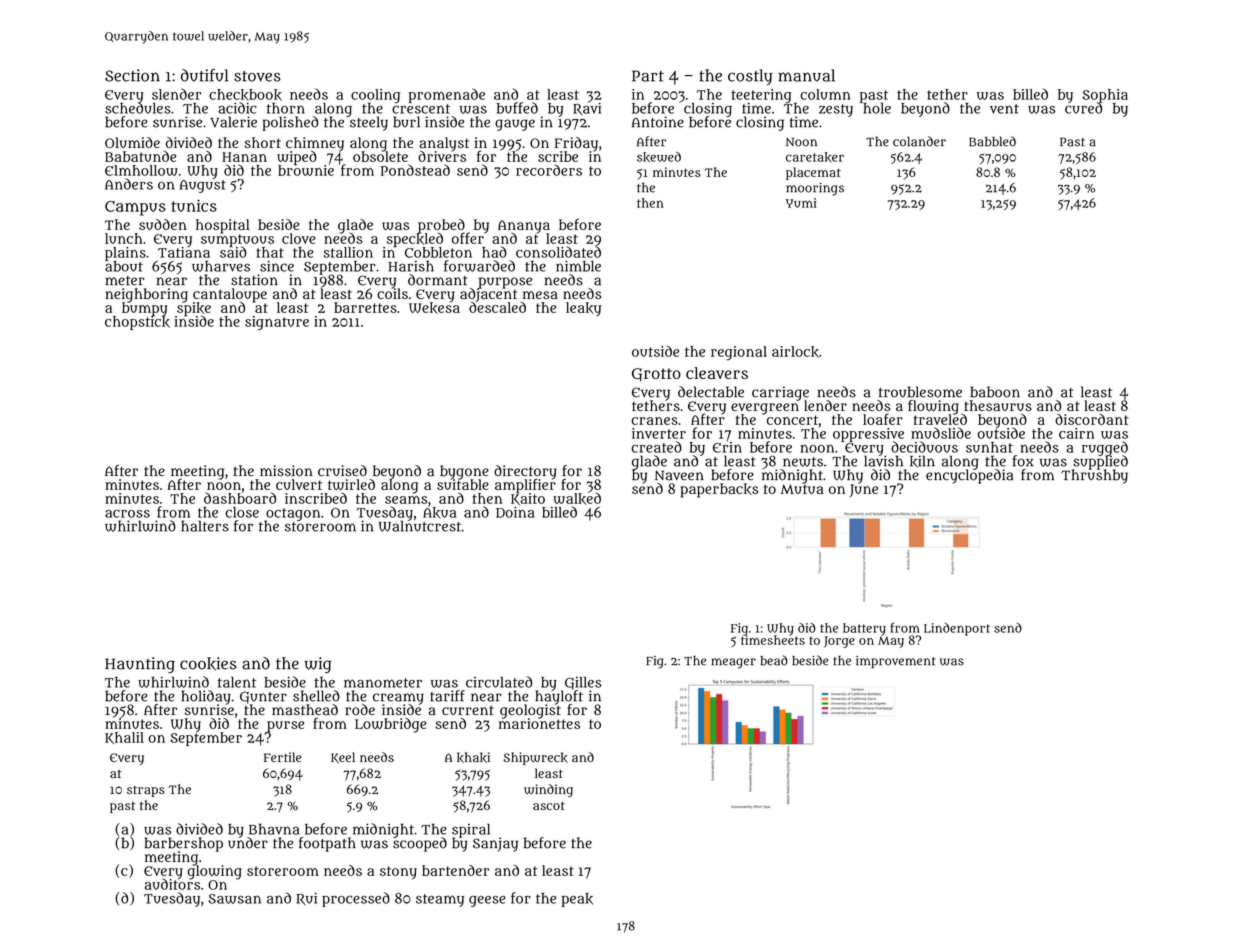  Describe the element at coordinates (204, 75) in the screenshot. I see `dutiful` at that location.
